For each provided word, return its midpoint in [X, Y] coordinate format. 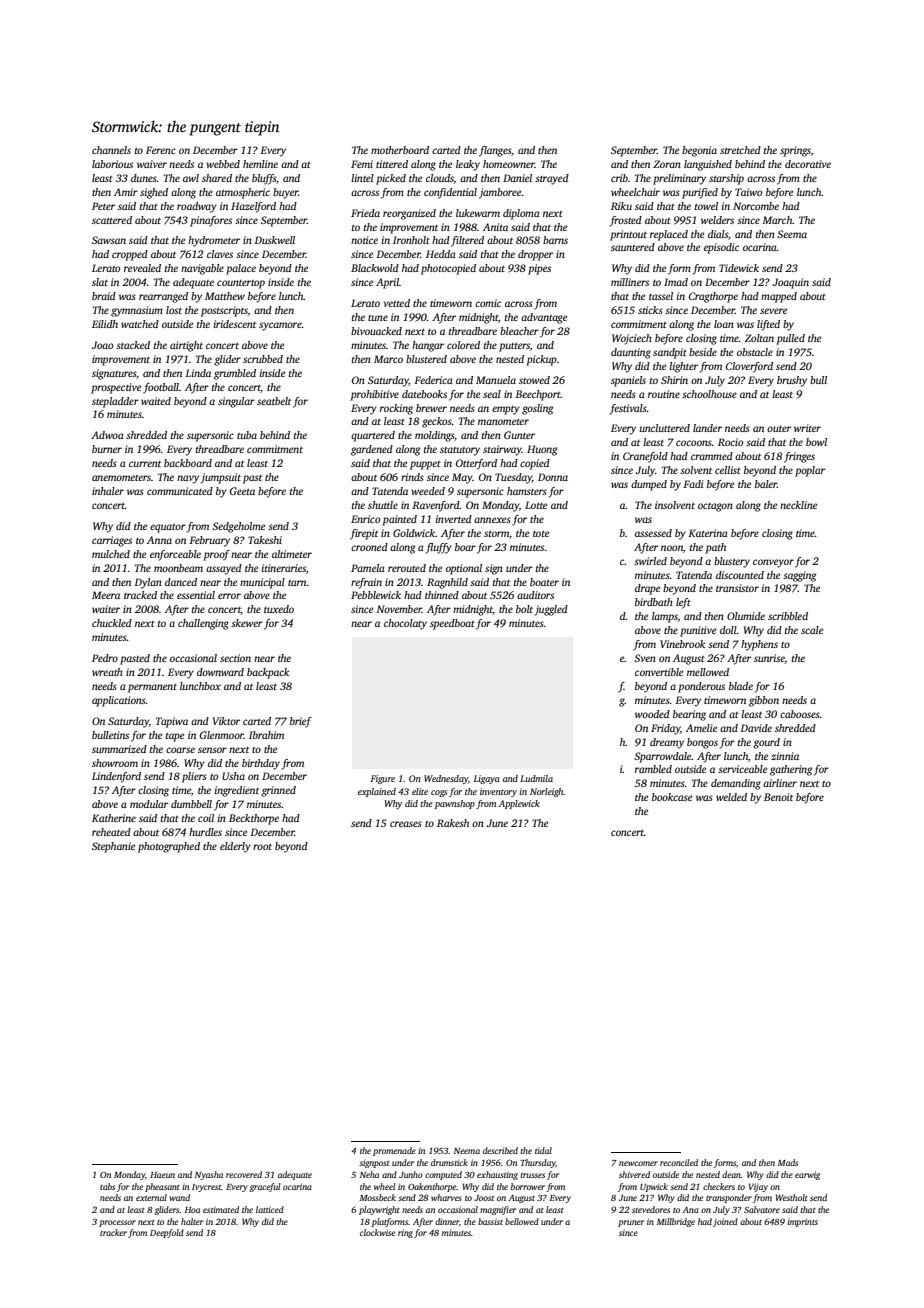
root [262, 847]
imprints [802, 1222]
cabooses [800, 714]
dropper [535, 255]
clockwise [377, 1232]
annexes [492, 520]
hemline [260, 164]
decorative [808, 164]
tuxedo [279, 609]
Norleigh [547, 792]
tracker [113, 1232]
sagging [799, 576]
